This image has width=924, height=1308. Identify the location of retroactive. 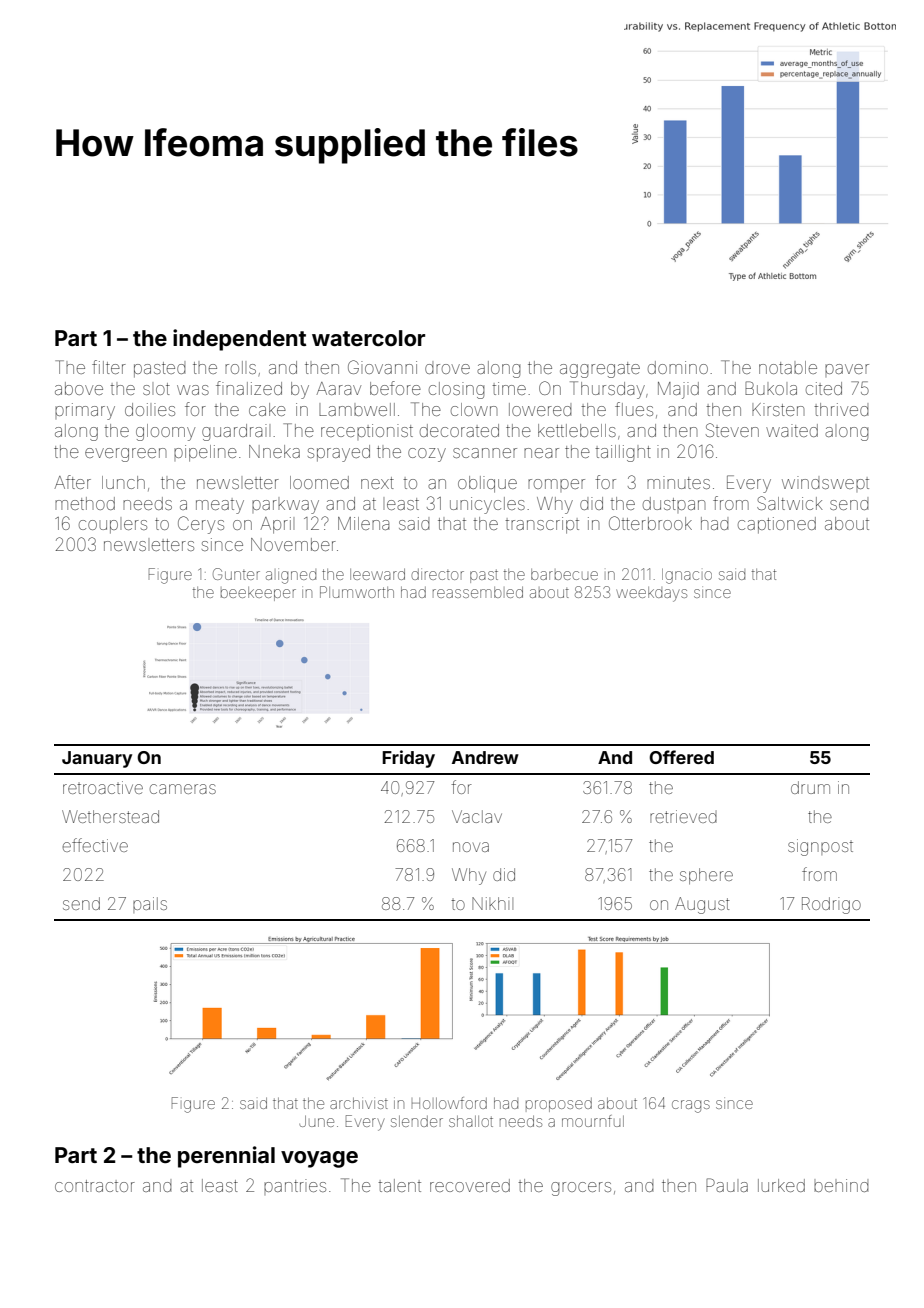
(103, 787).
